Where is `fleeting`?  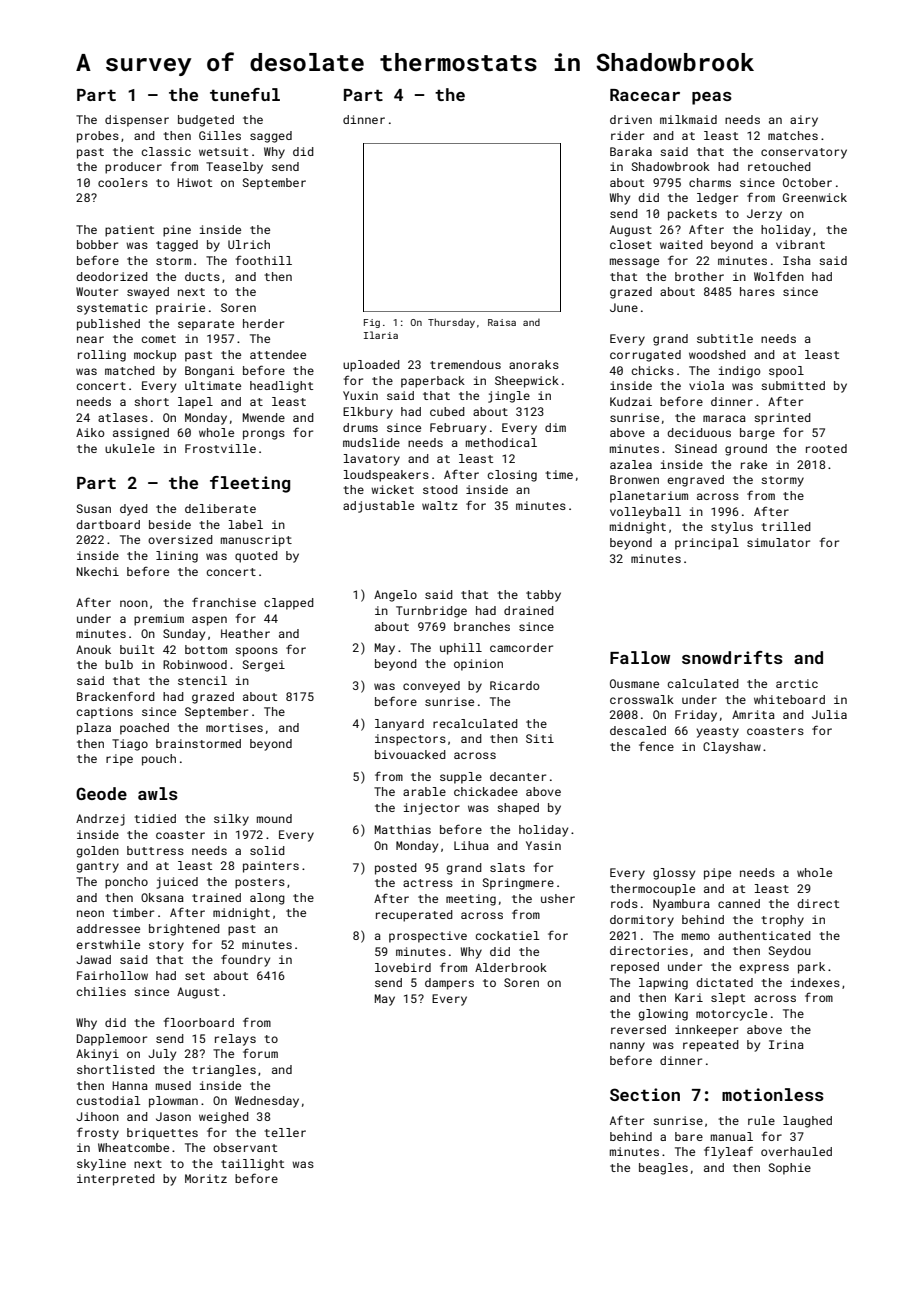 fleeting is located at coordinates (250, 484).
